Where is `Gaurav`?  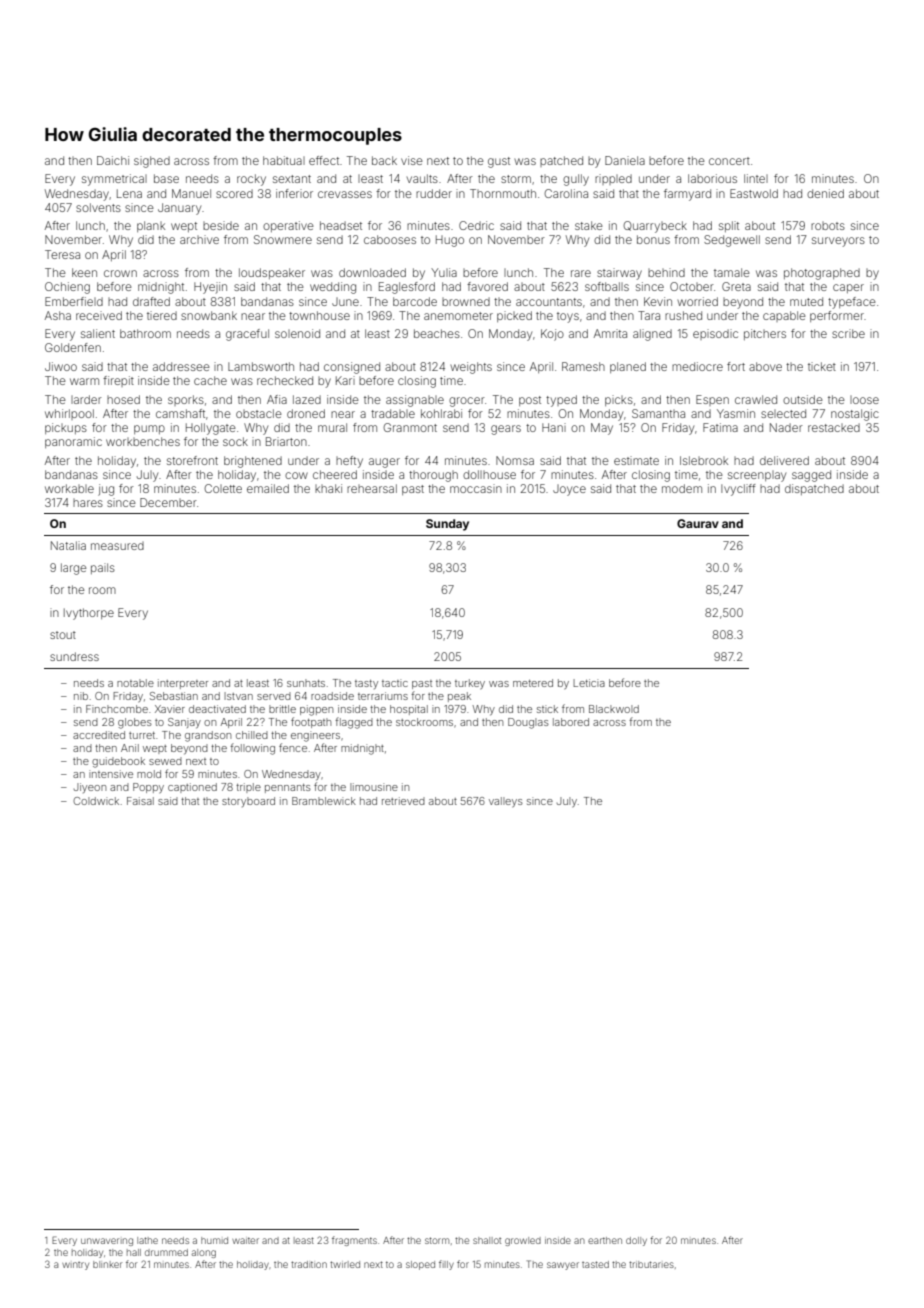 Gaurav is located at coordinates (698, 523).
